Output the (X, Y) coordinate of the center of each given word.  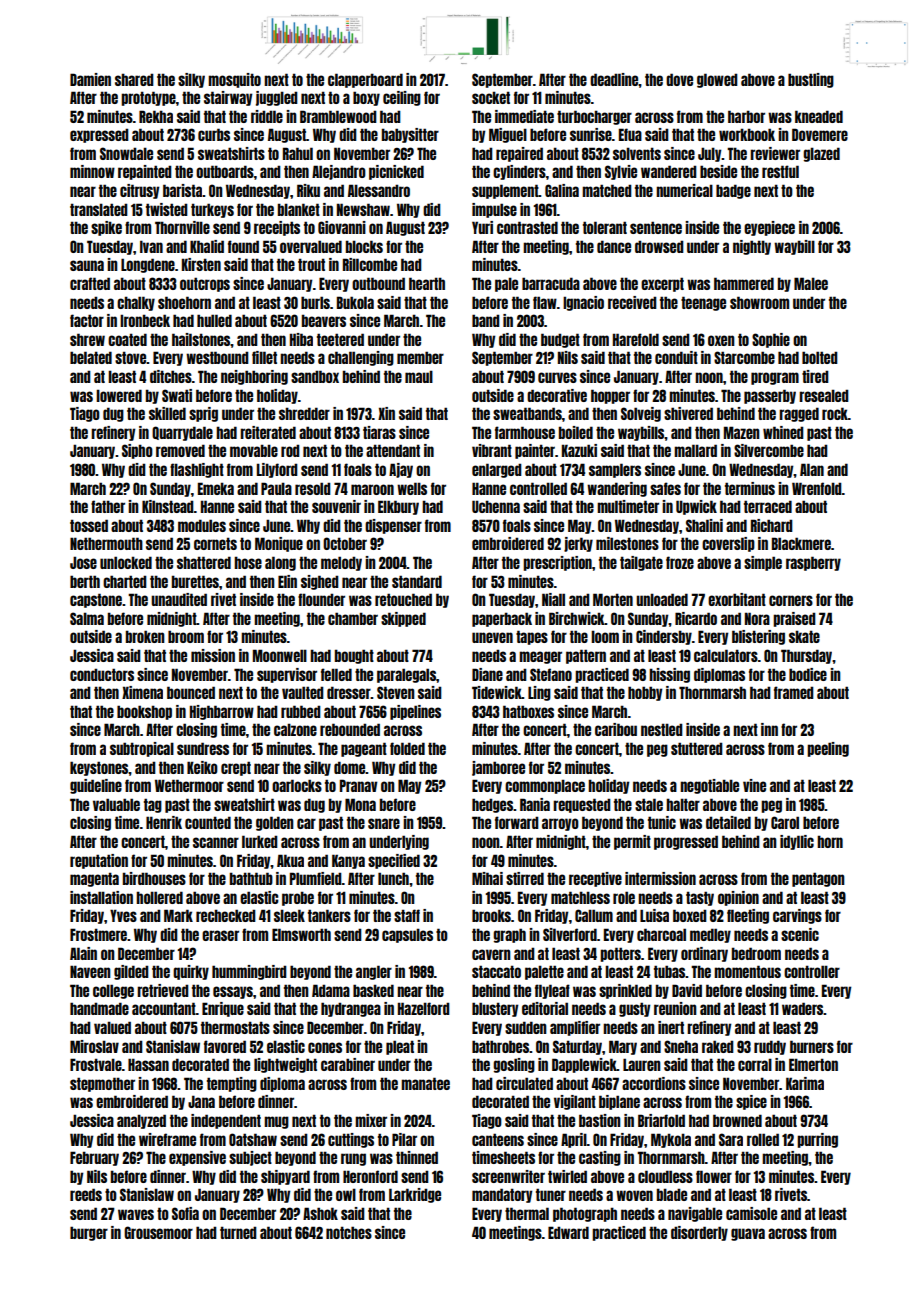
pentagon (818, 879)
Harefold (636, 339)
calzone (295, 729)
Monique (279, 544)
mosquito (234, 80)
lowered (119, 395)
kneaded (819, 116)
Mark (178, 915)
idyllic (797, 842)
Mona (360, 804)
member (420, 357)
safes (665, 488)
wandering (617, 489)
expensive (197, 1158)
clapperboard (365, 80)
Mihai (487, 878)
